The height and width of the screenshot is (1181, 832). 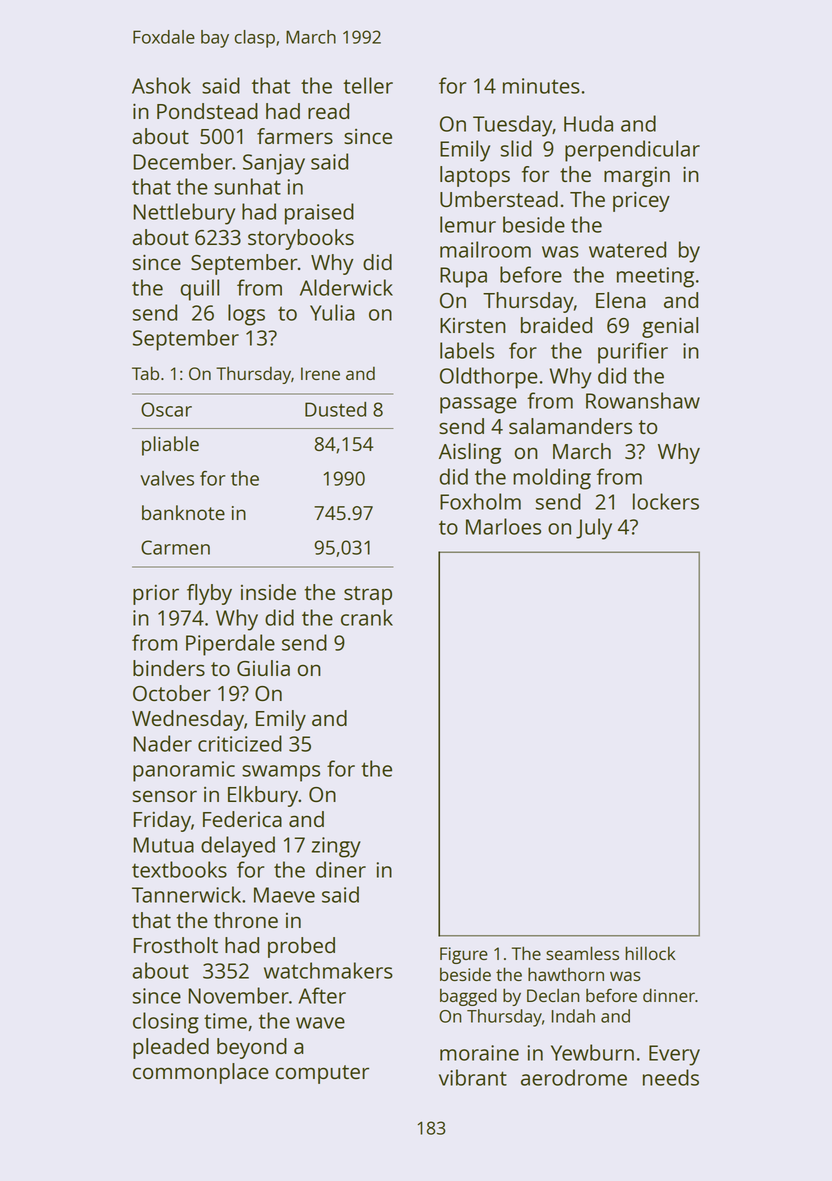 I want to click on Tuesday, so click(x=513, y=126).
